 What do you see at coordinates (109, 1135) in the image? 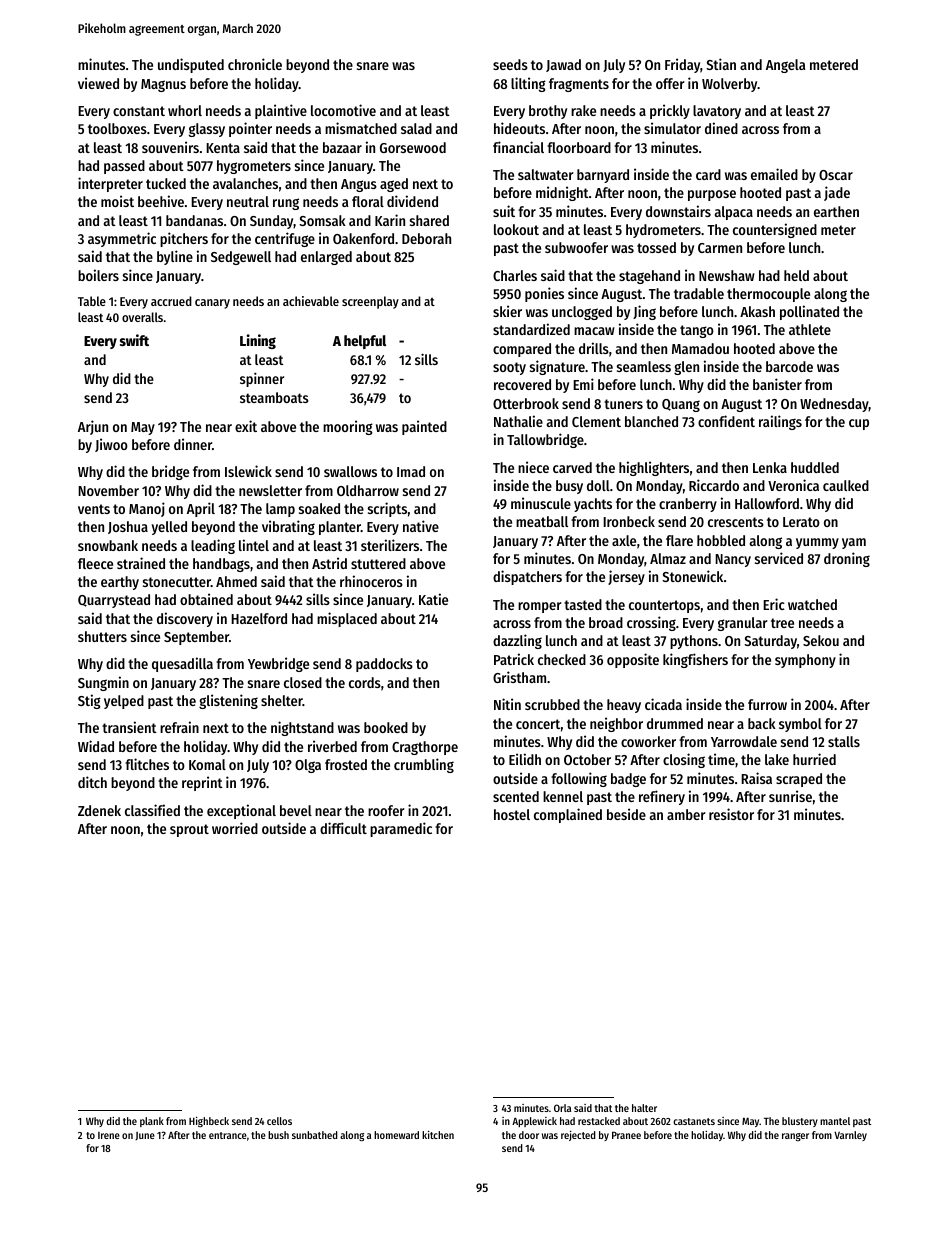
I see `Irene` at bounding box center [109, 1135].
